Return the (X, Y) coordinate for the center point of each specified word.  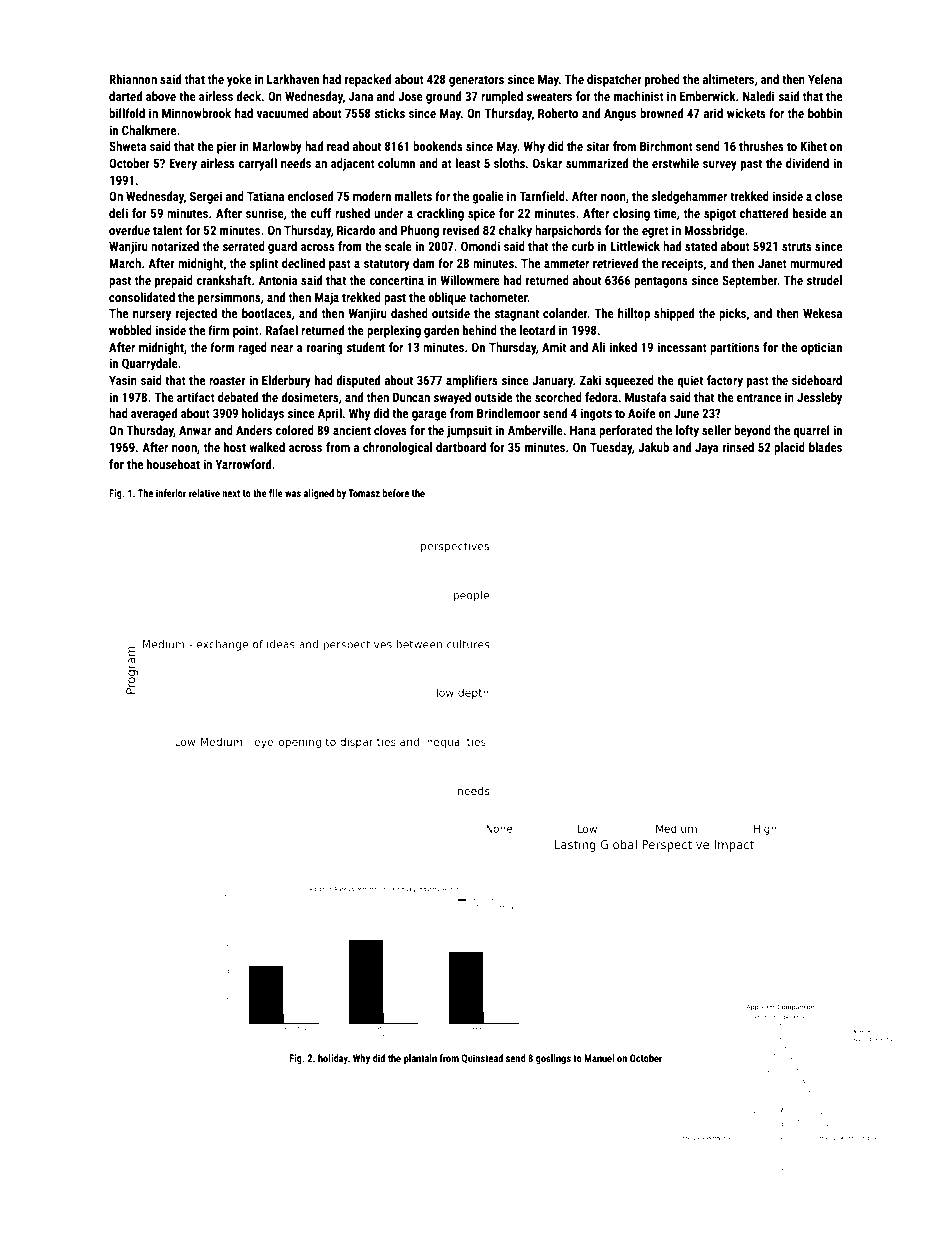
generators (476, 81)
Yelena (825, 79)
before (396, 493)
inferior (171, 493)
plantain (420, 1059)
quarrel (811, 431)
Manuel (599, 1058)
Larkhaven (293, 79)
